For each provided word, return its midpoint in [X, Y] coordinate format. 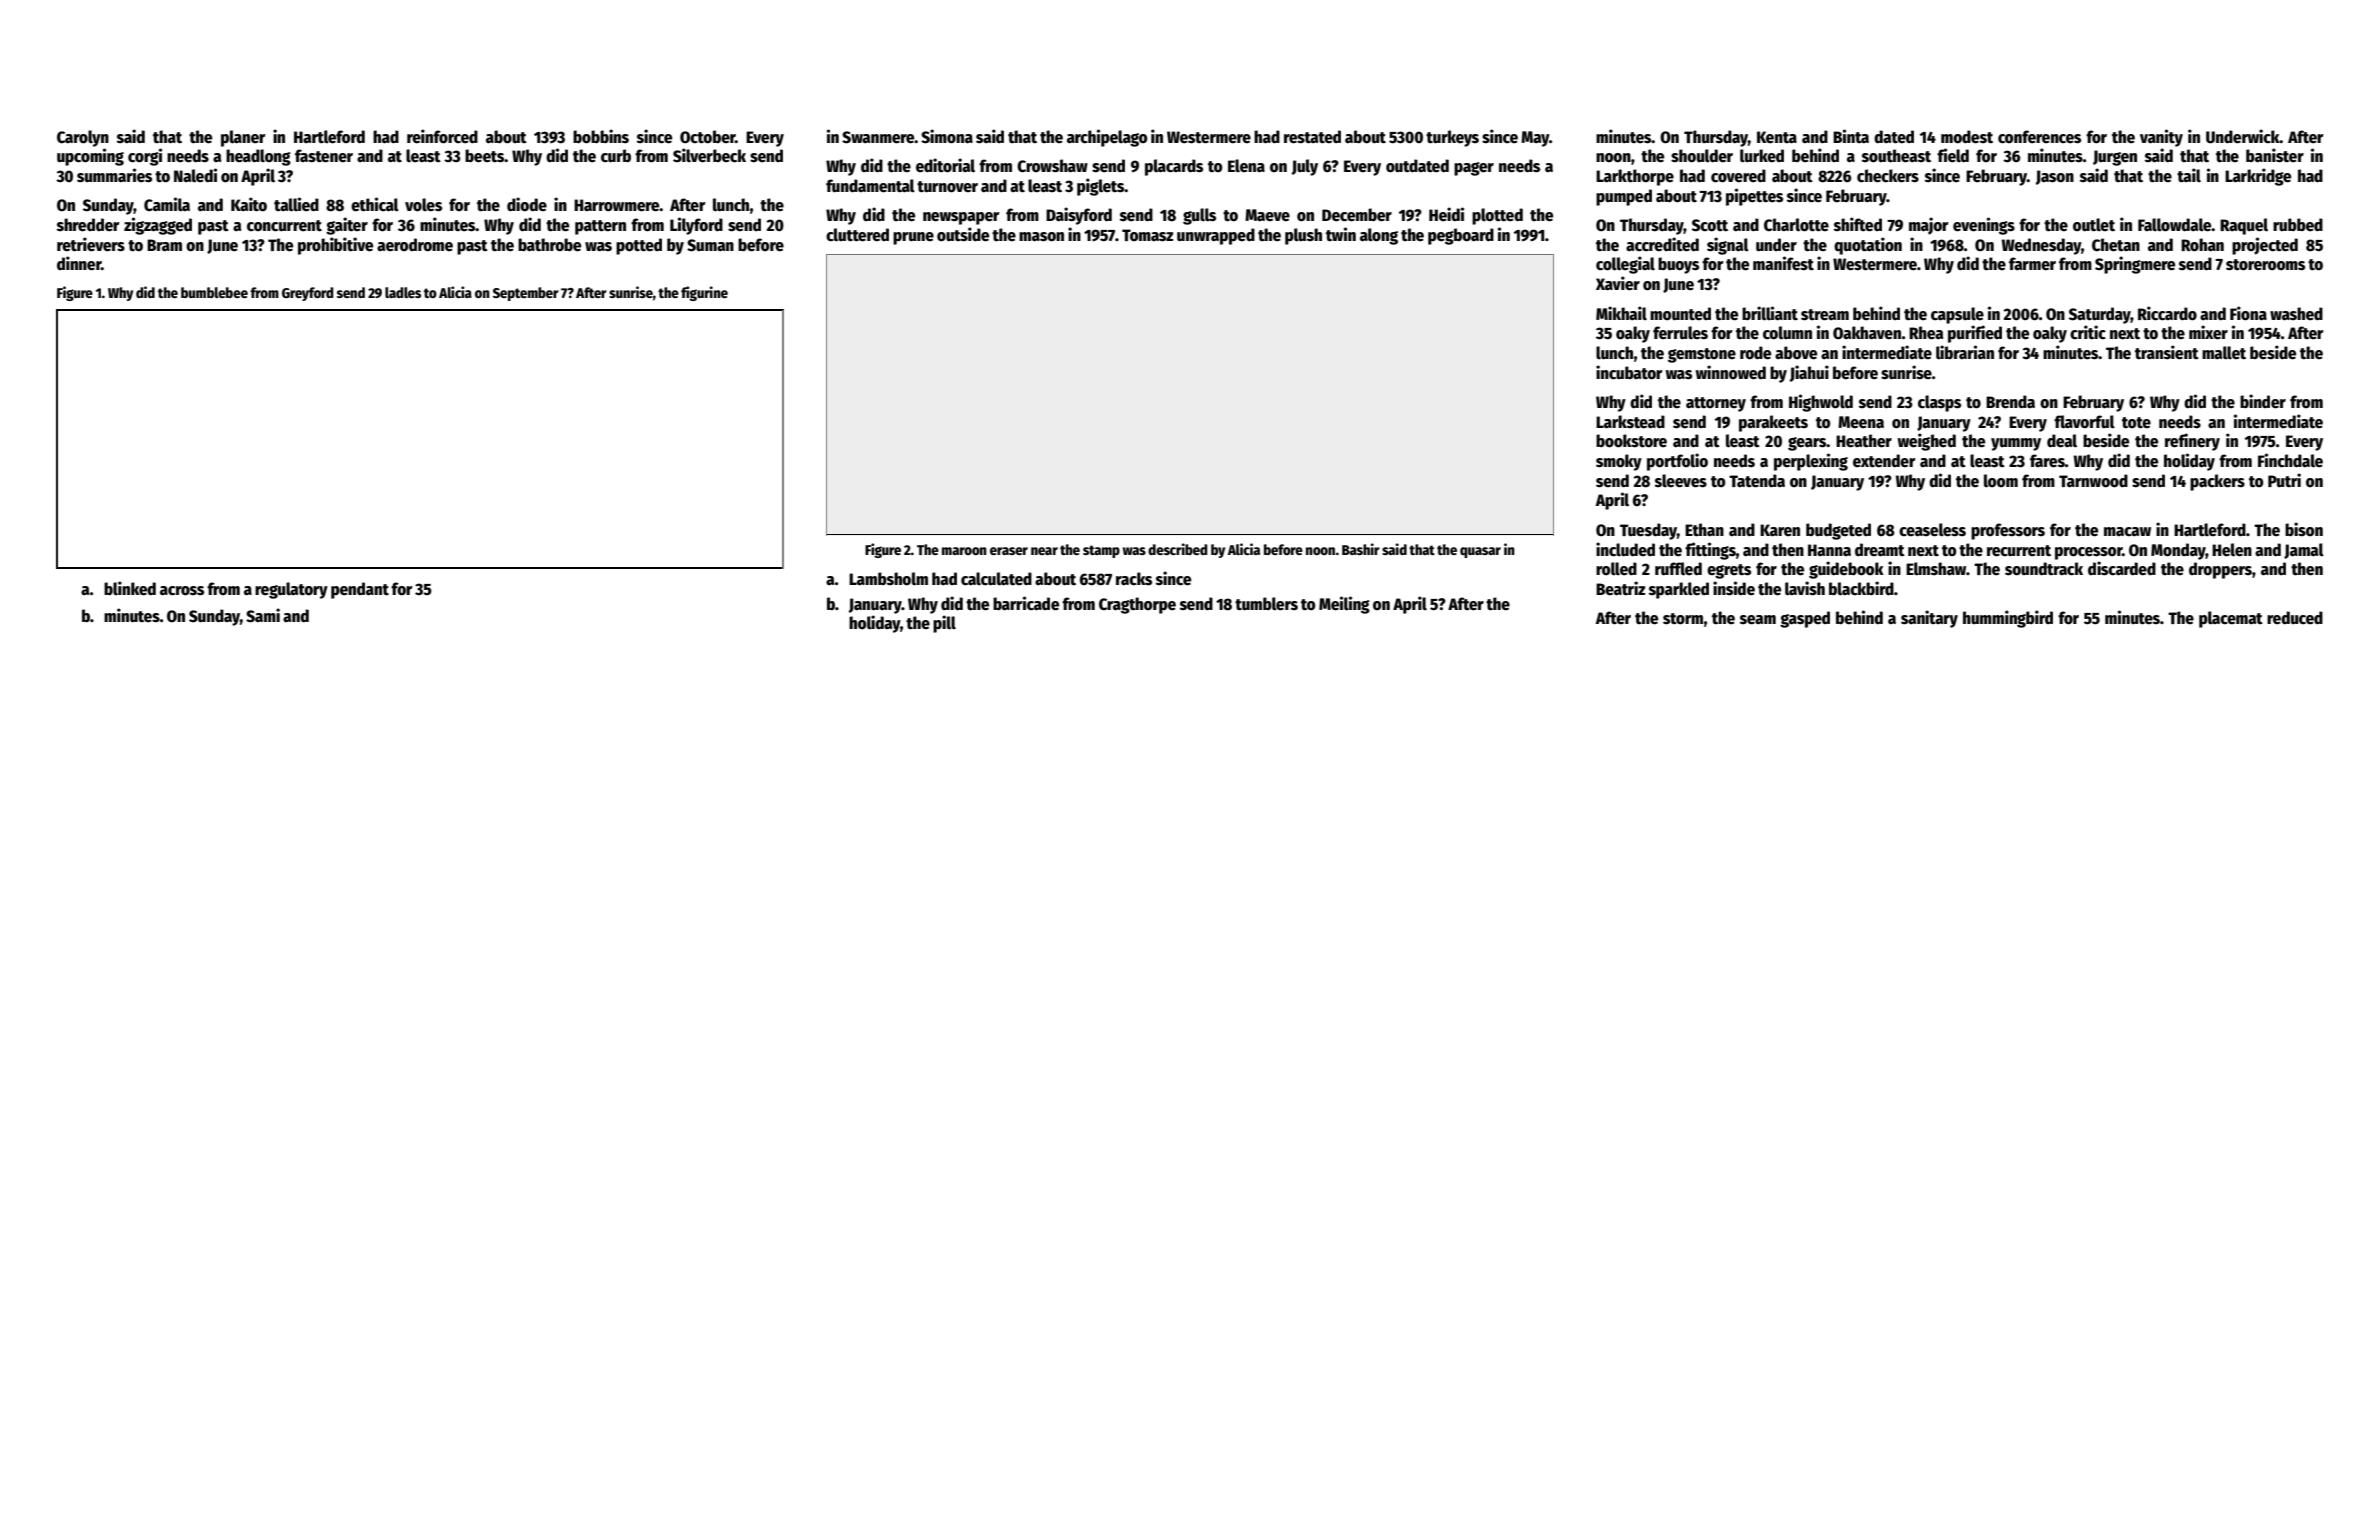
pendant [360, 590]
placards [1174, 167]
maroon [964, 551]
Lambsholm [888, 579]
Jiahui [1809, 373]
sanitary [1929, 619]
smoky [1619, 462]
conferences [2039, 137]
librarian [1965, 352]
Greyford [308, 294]
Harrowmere [617, 205]
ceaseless [1932, 530]
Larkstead [1630, 422]
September [526, 294]
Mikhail [1621, 313]
